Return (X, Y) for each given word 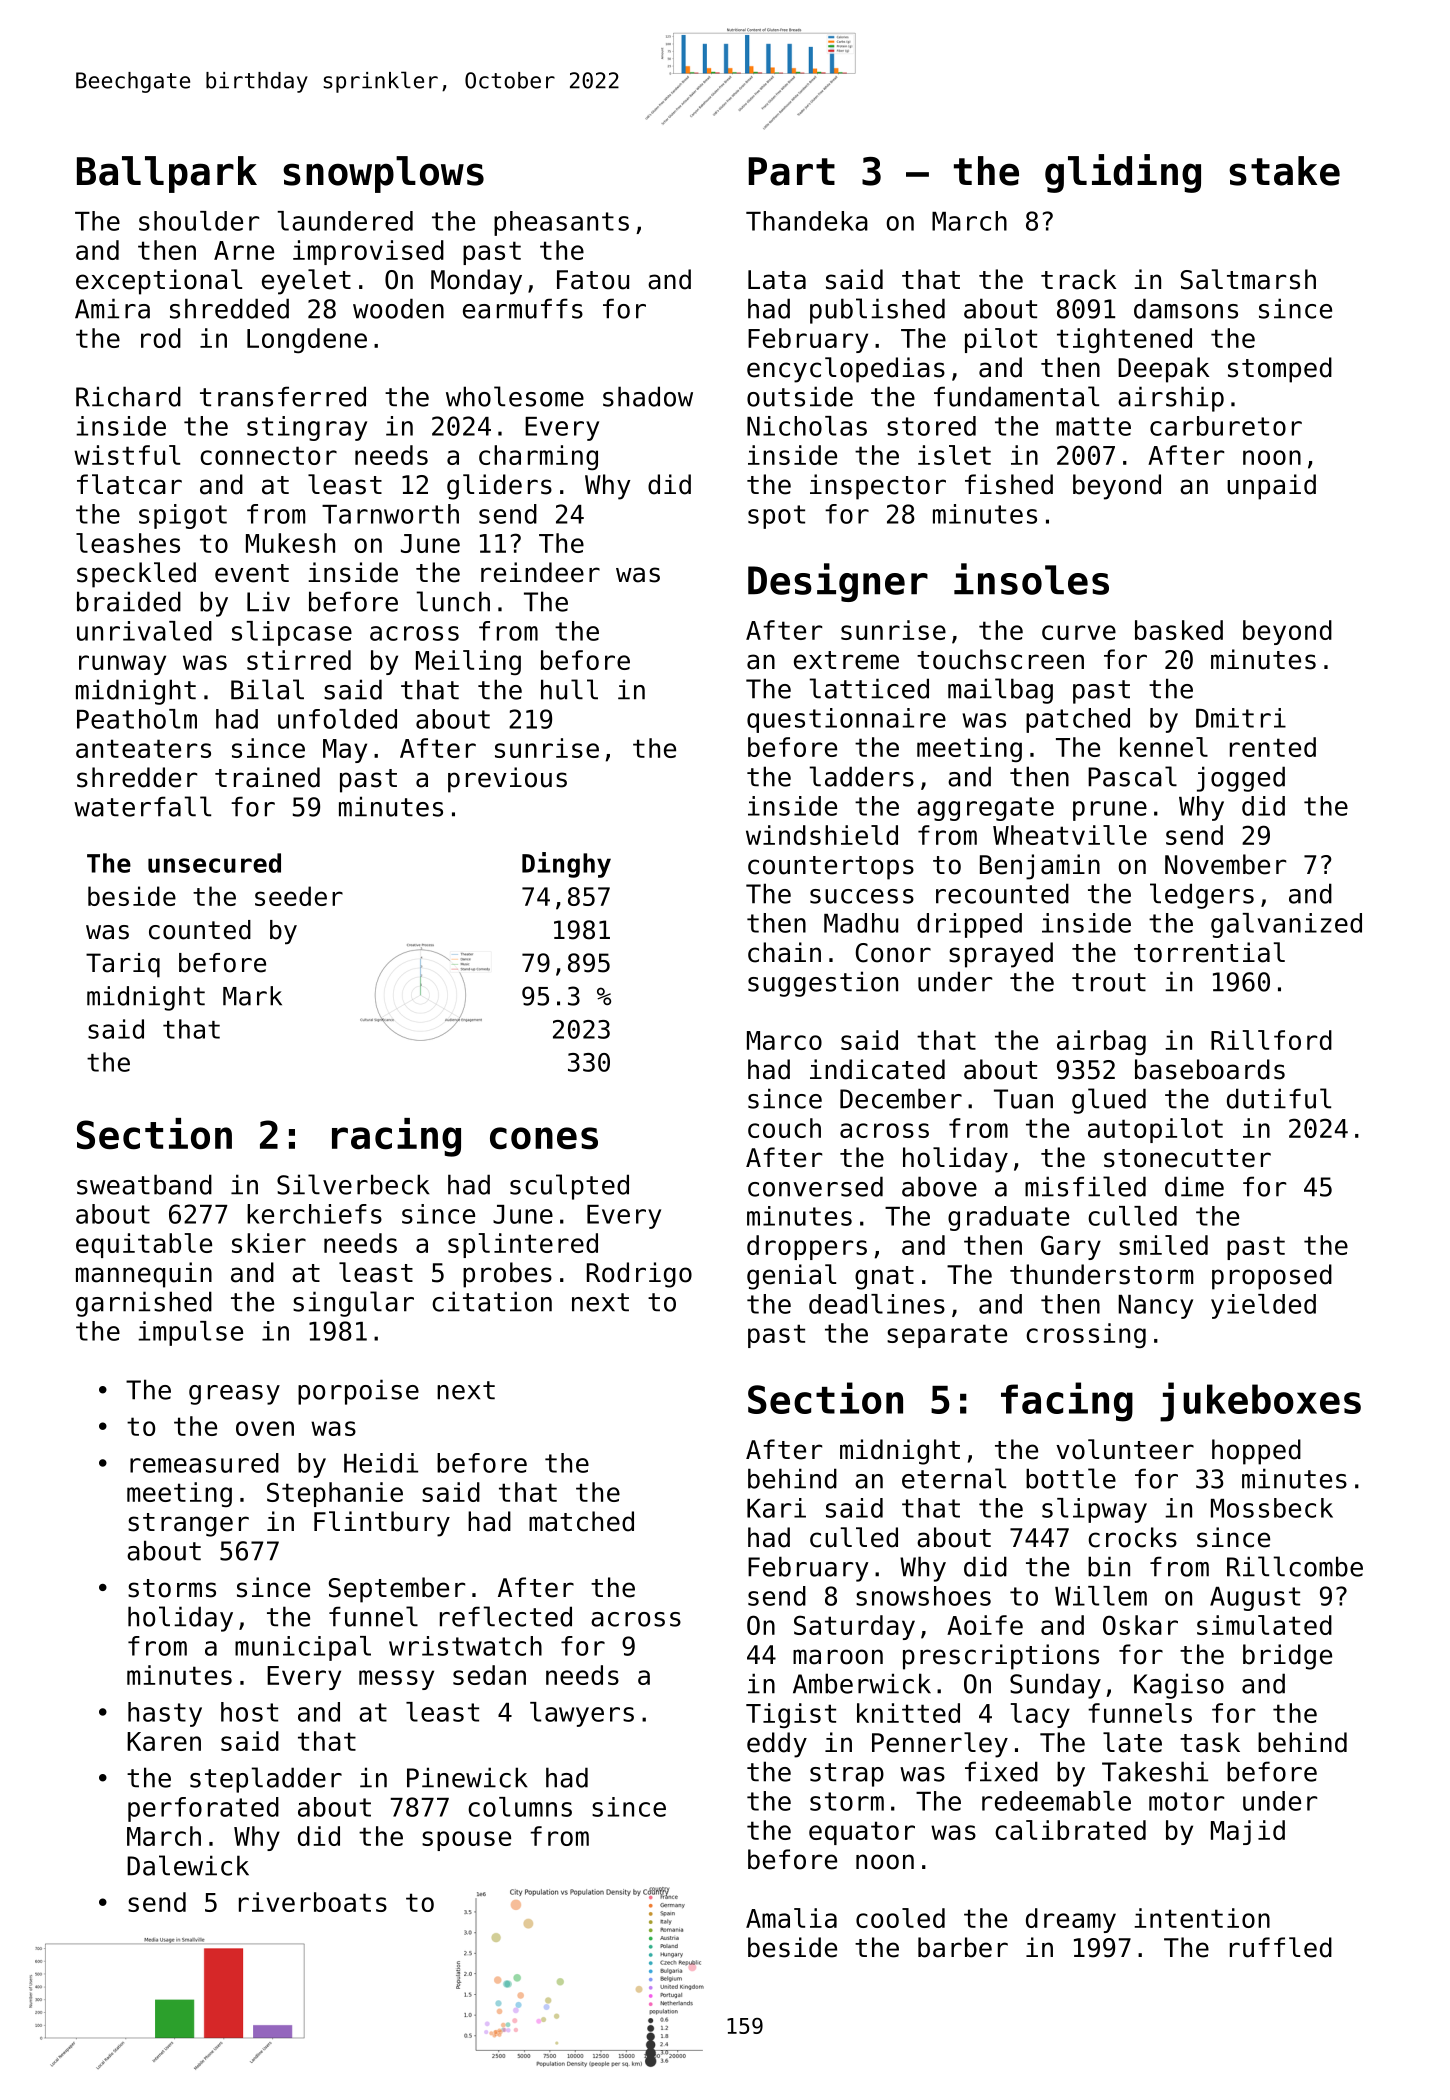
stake (1284, 171)
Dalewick (188, 1865)
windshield (822, 835)
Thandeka (807, 221)
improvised (368, 252)
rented (1273, 747)
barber (963, 1947)
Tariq (123, 965)
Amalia (791, 1918)
